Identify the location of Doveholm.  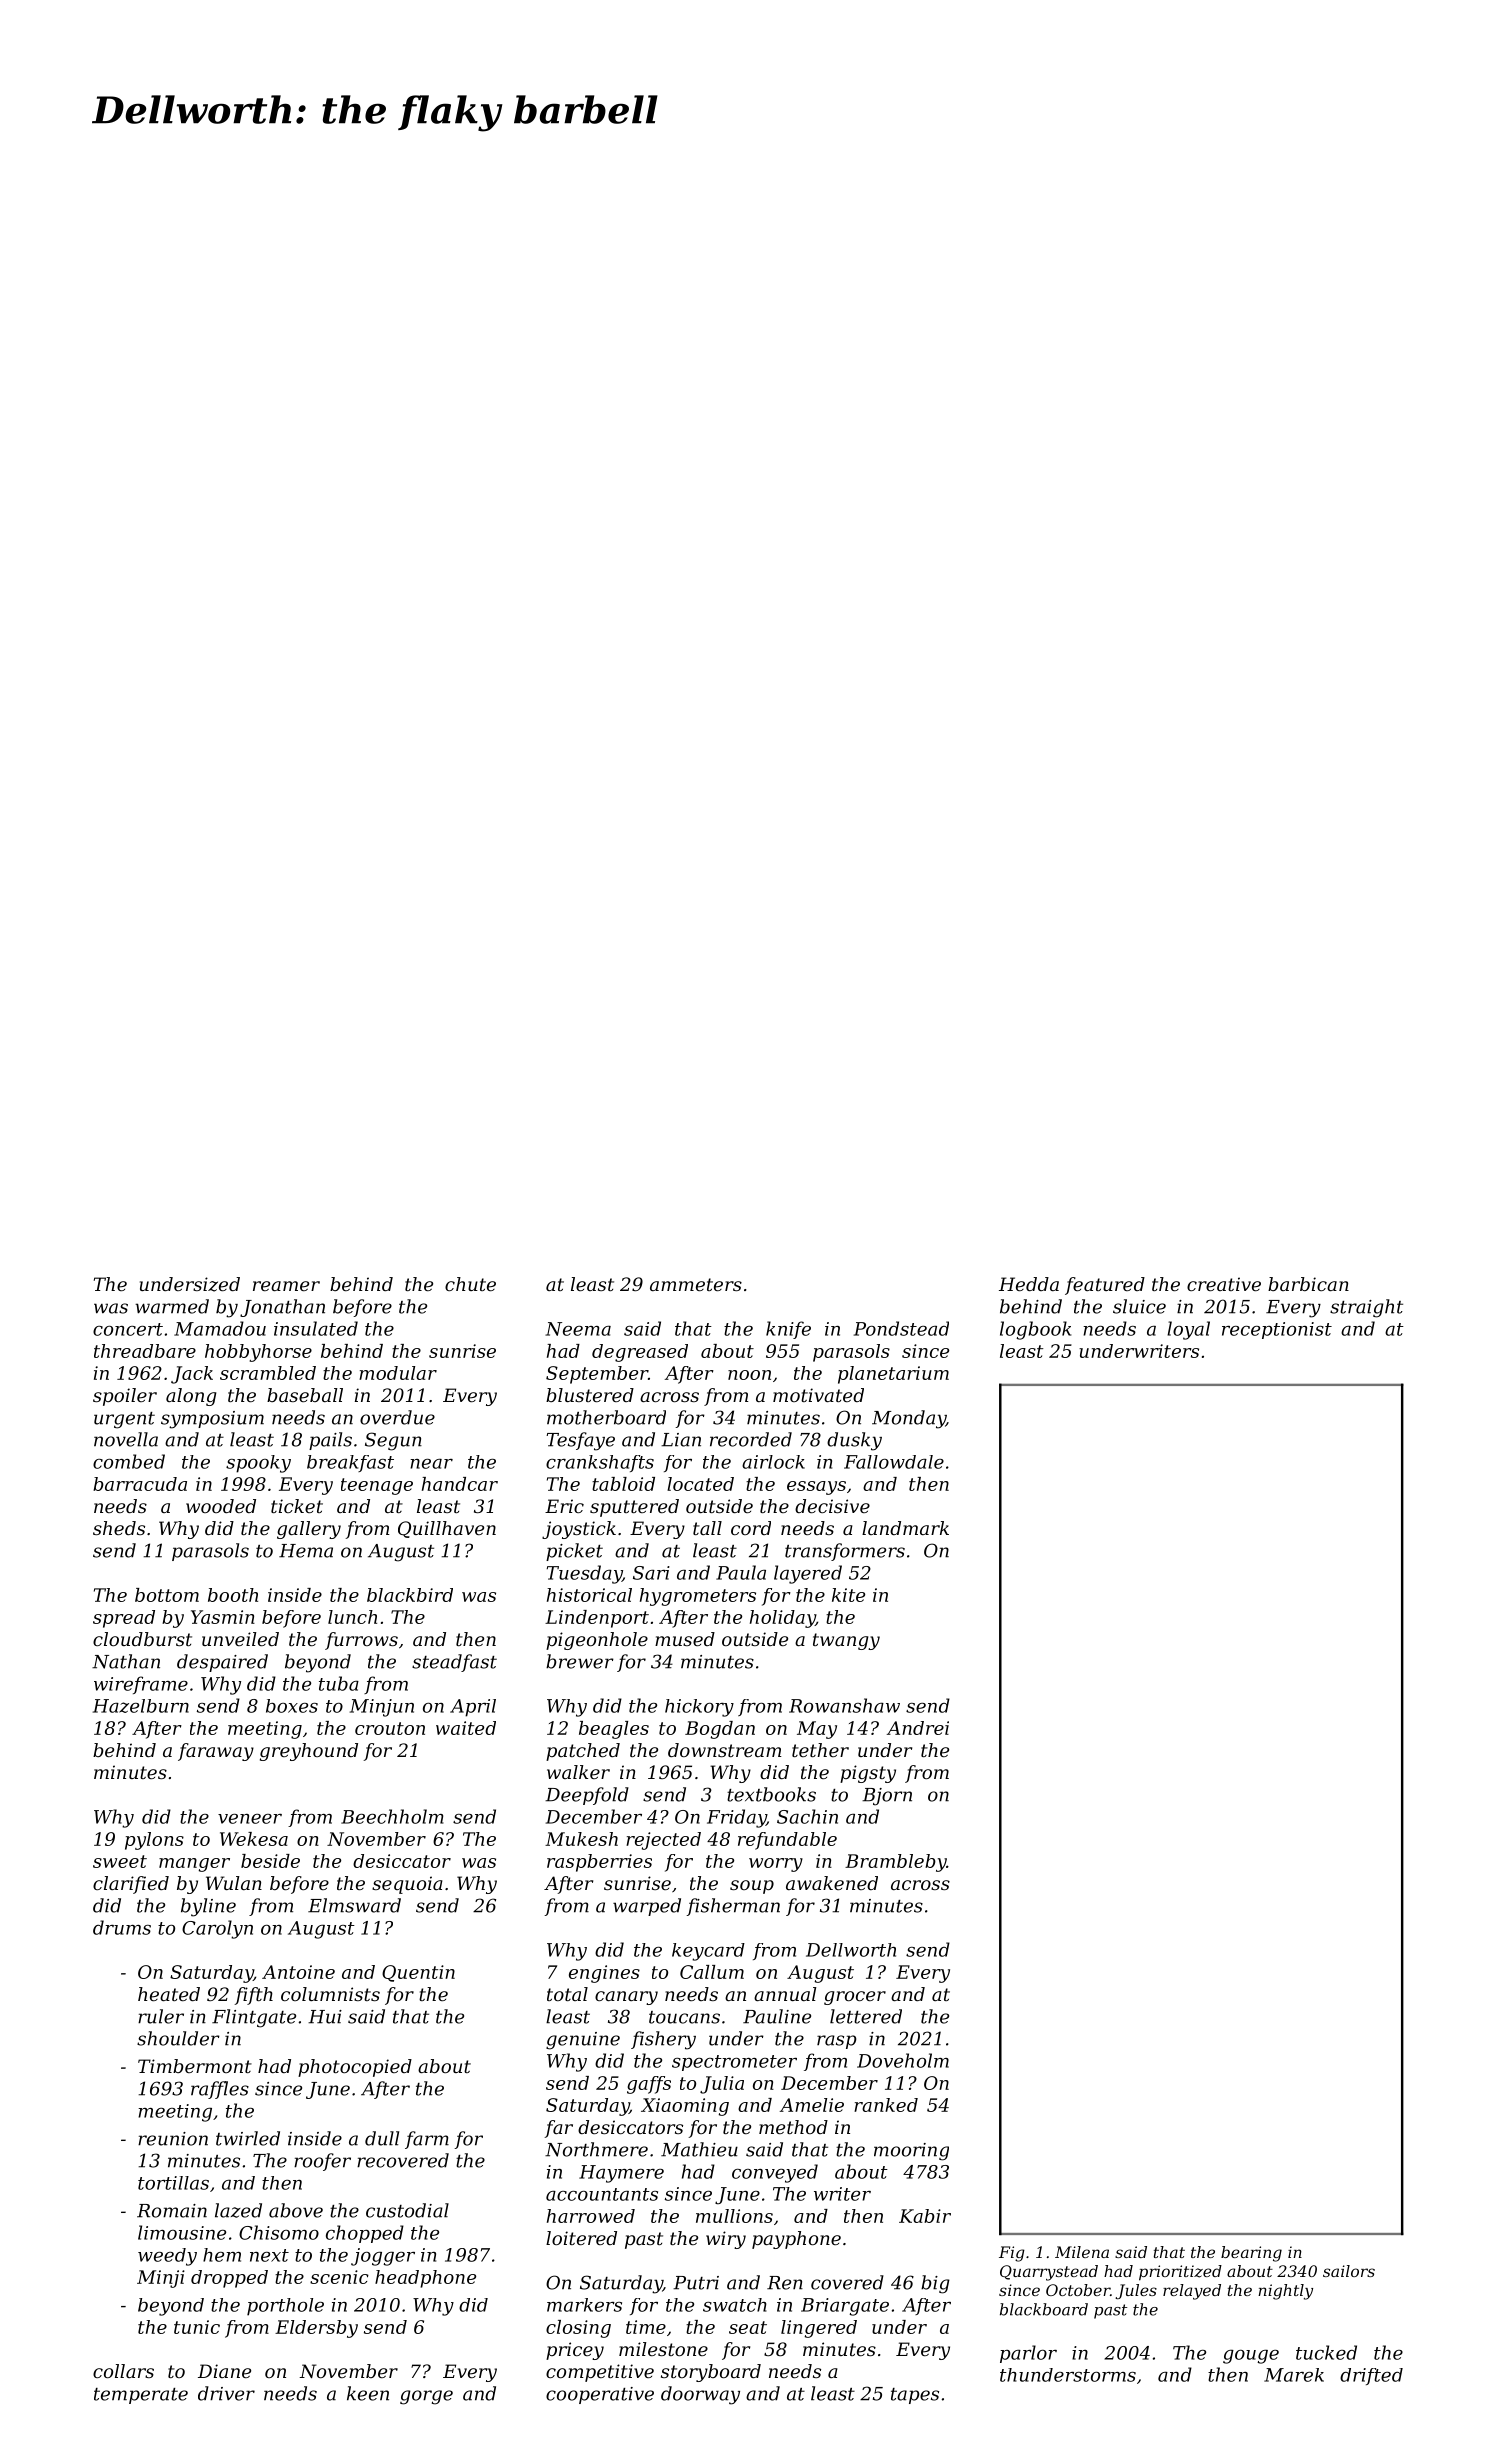
(903, 2060).
